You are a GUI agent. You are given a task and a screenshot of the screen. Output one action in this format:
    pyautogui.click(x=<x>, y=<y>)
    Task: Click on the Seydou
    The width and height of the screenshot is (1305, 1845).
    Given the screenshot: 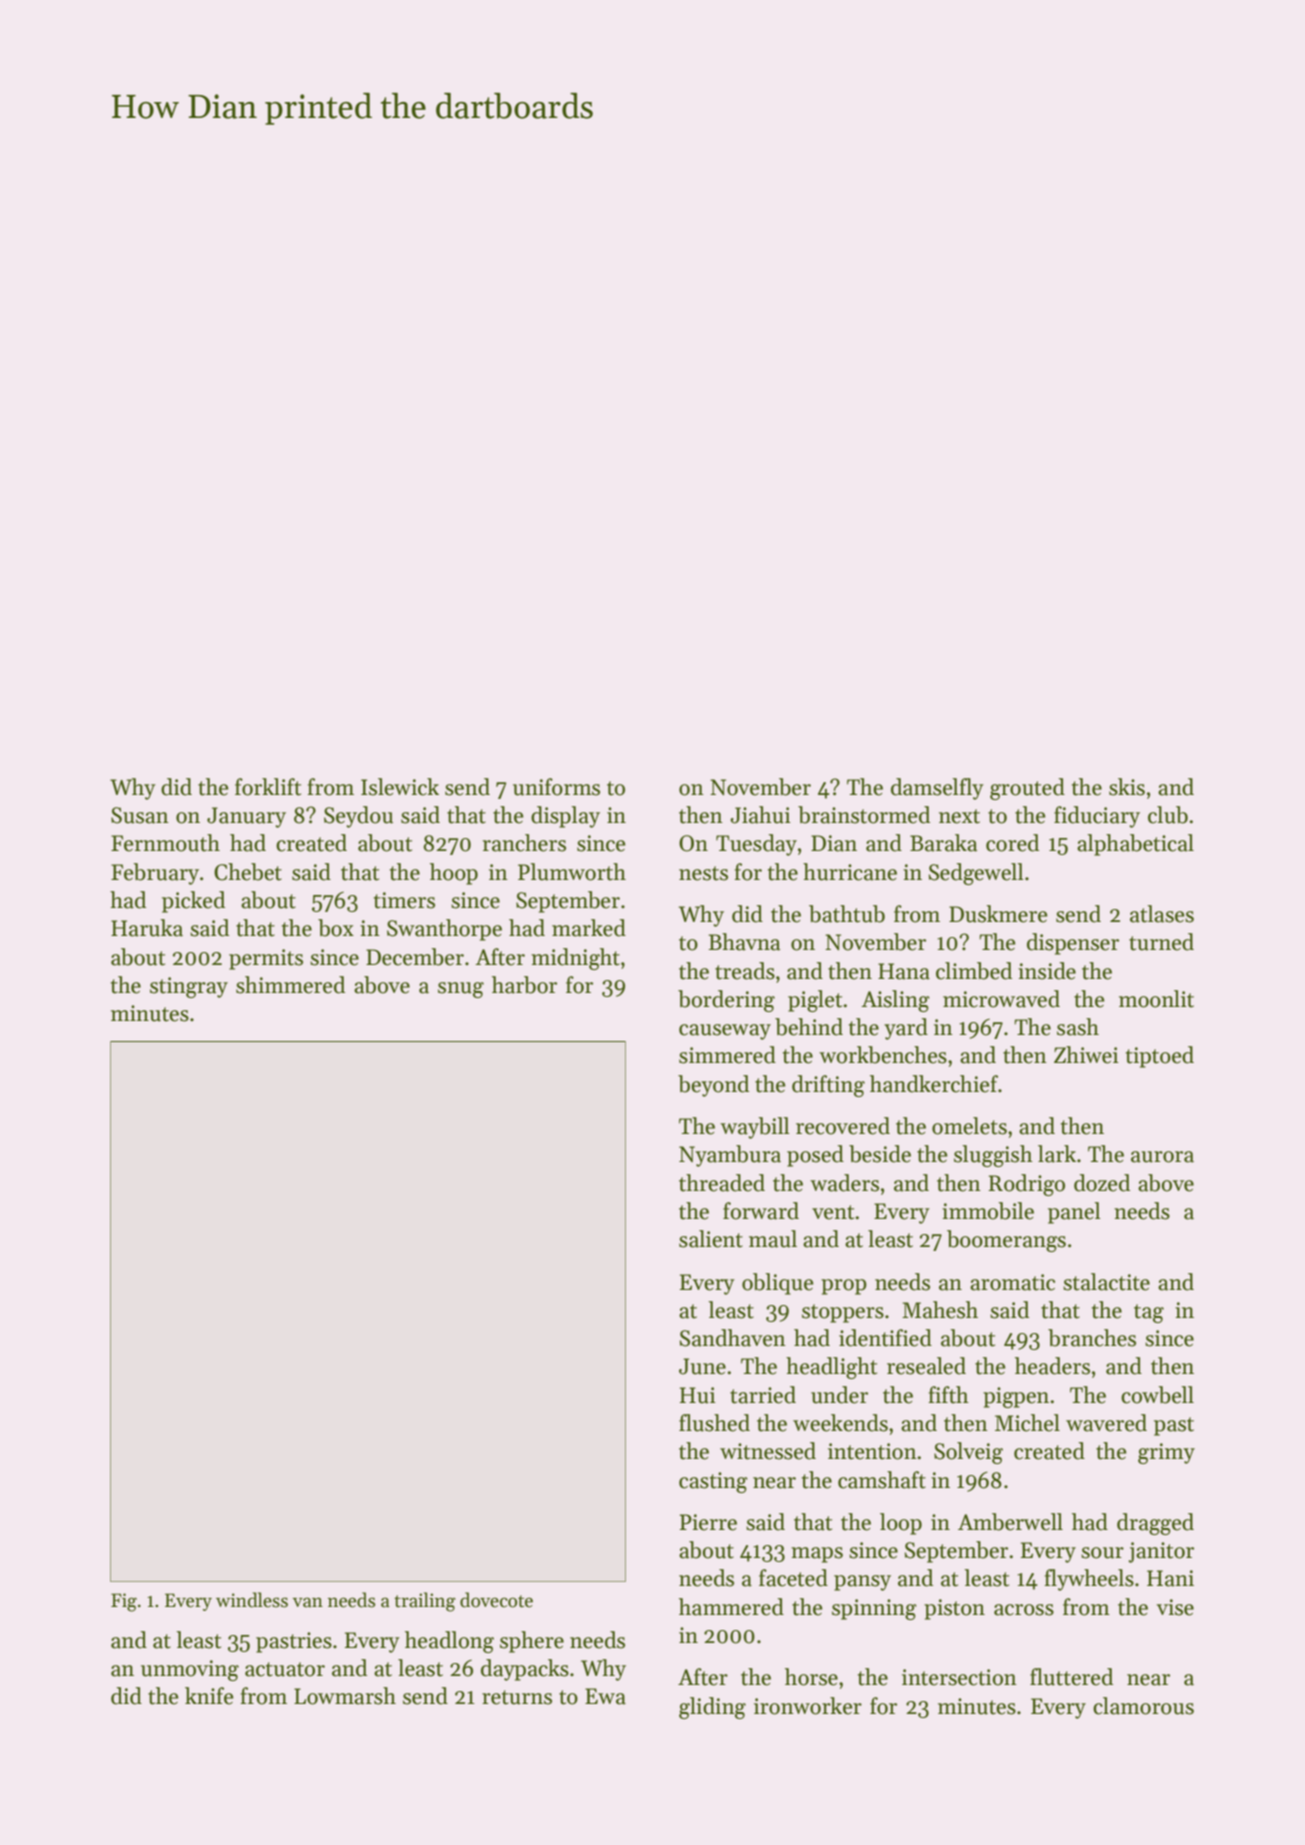 What is the action you would take?
    pyautogui.click(x=358, y=817)
